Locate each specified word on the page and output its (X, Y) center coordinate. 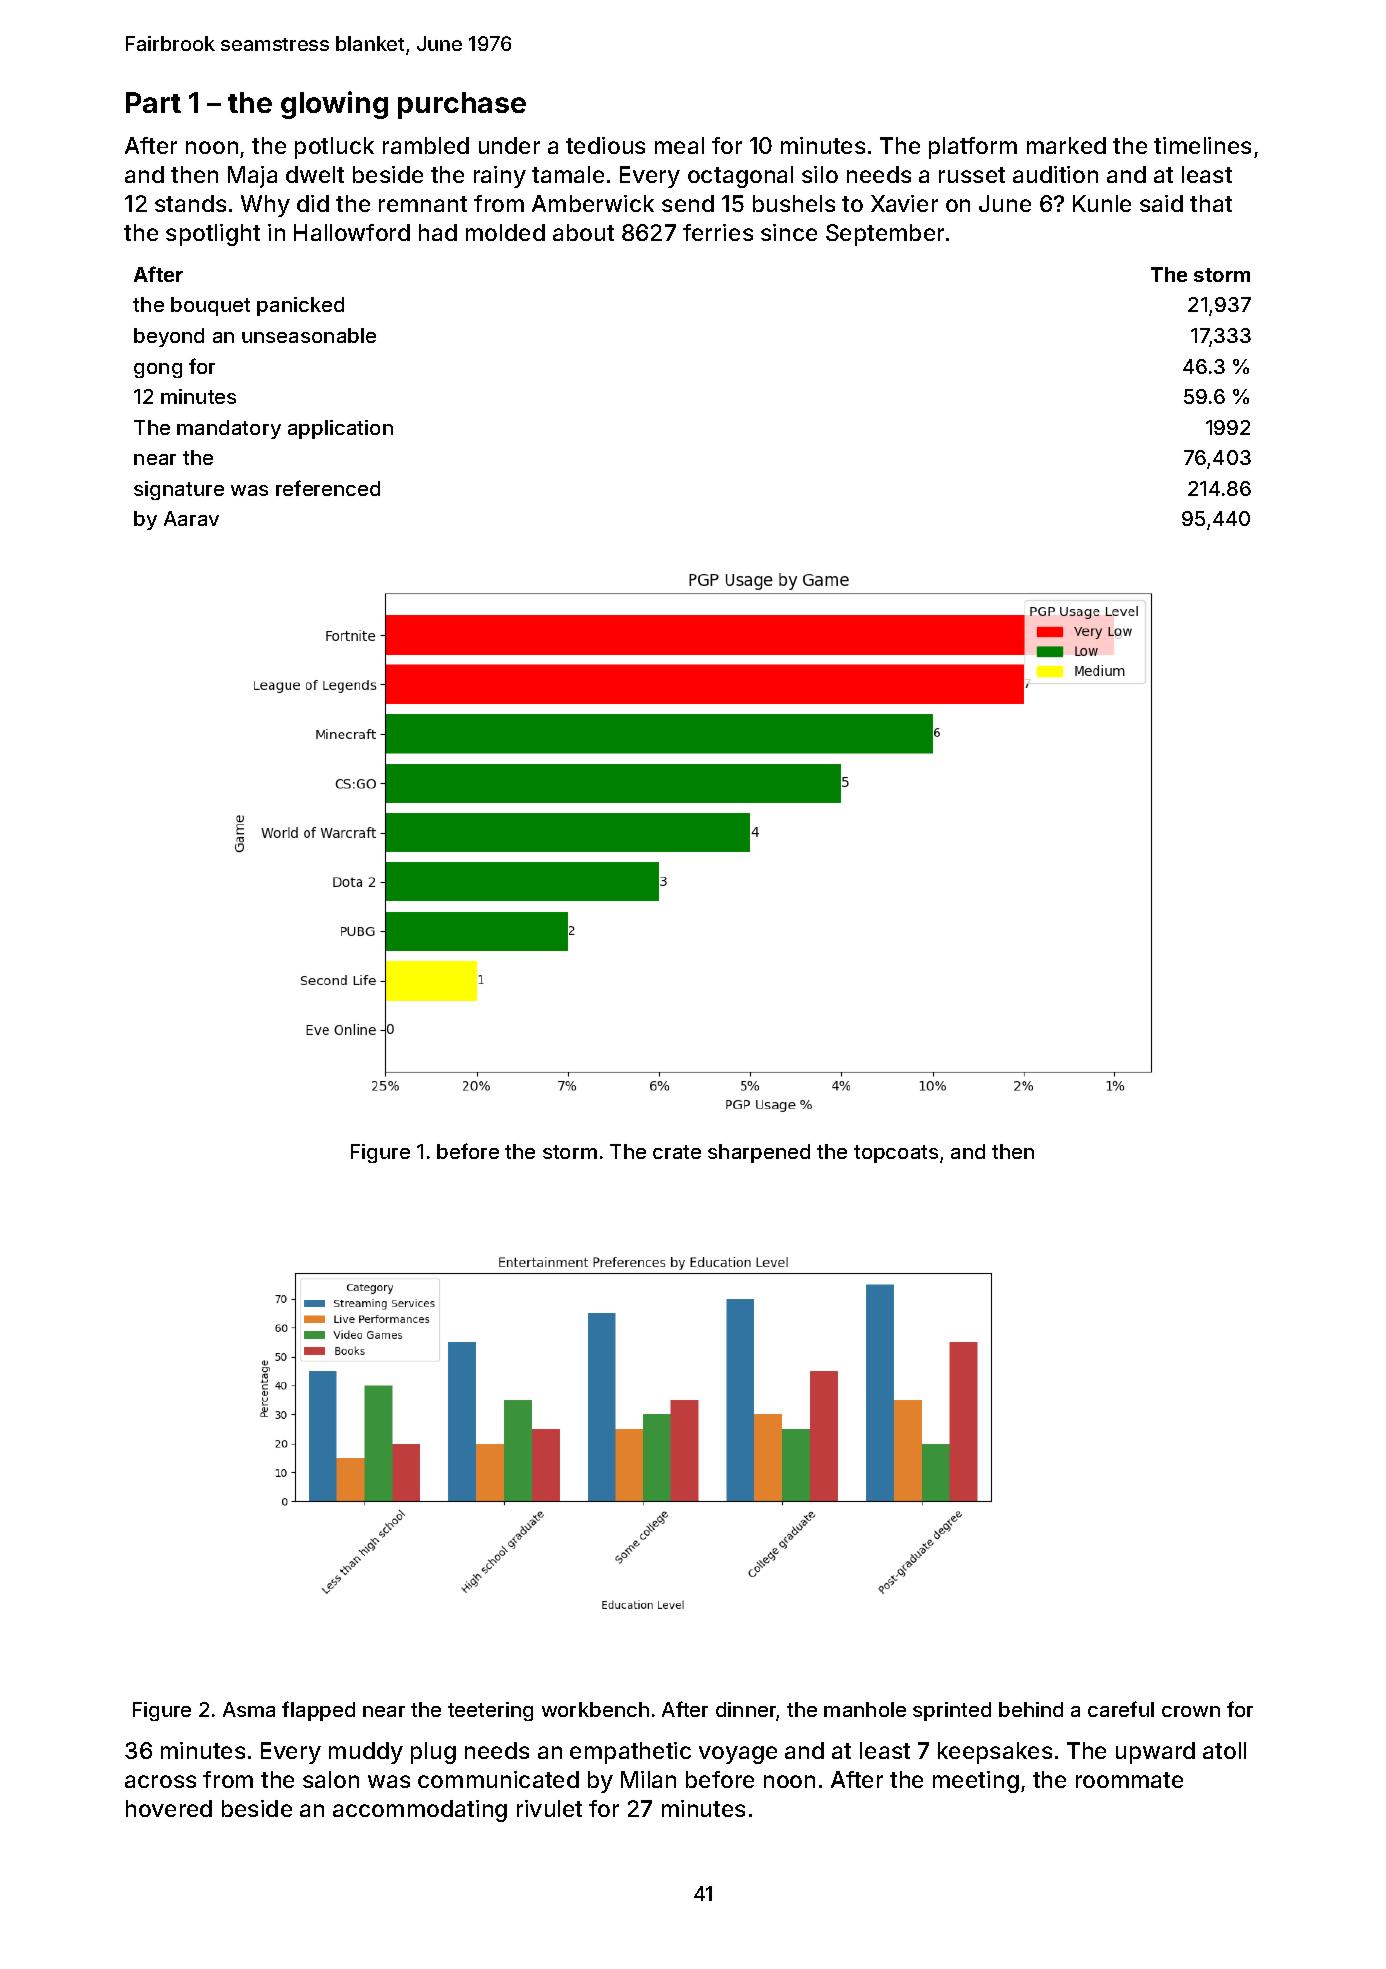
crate (677, 1152)
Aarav (191, 518)
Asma (249, 1709)
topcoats (896, 1154)
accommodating (420, 1811)
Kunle (1102, 203)
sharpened (759, 1153)
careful (1121, 1709)
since (789, 232)
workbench (595, 1709)
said (1161, 203)
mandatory (229, 429)
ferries (718, 232)
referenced (328, 488)
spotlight (213, 235)
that (1211, 203)
